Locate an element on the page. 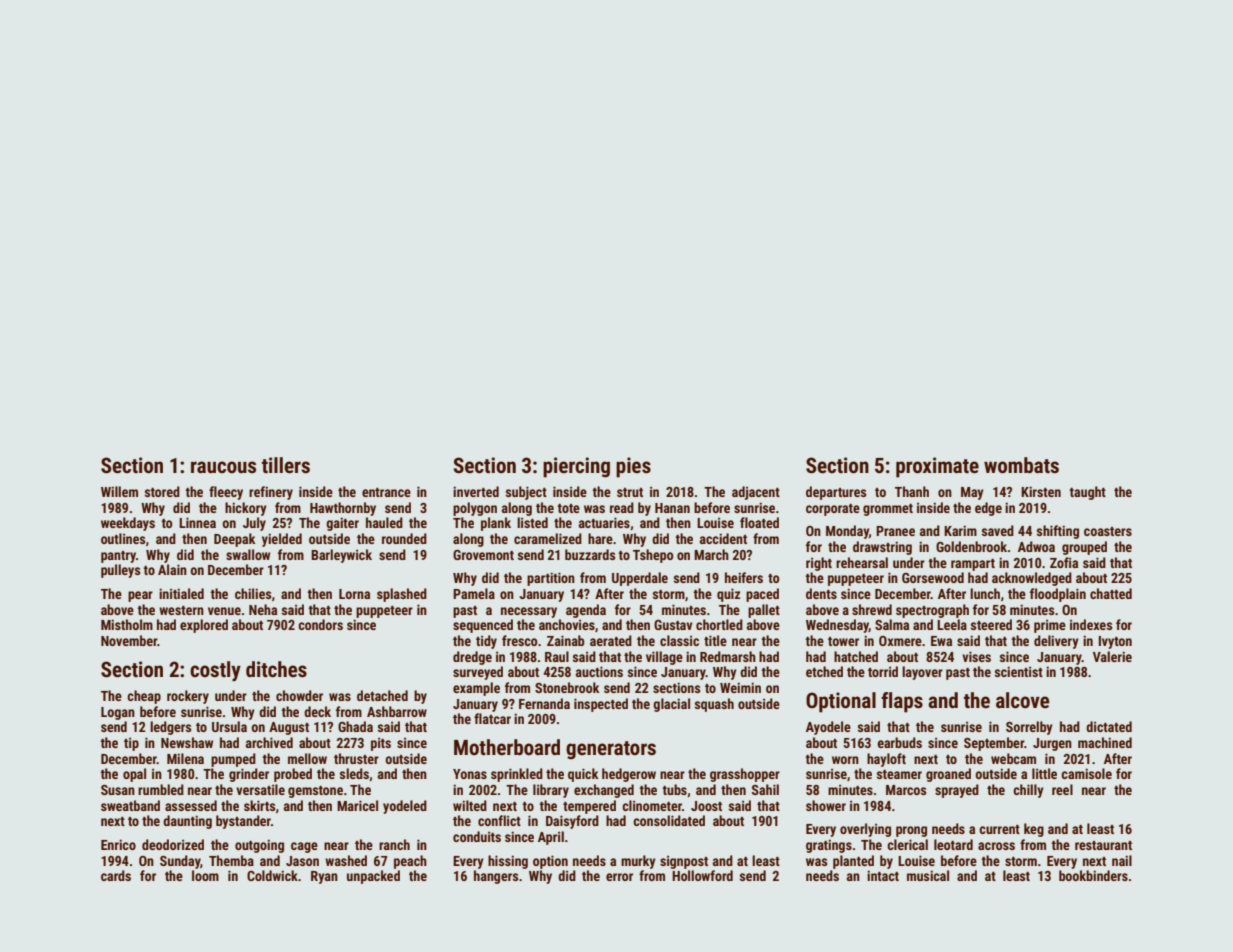 The height and width of the image is (952, 1233). actuaries is located at coordinates (604, 522).
